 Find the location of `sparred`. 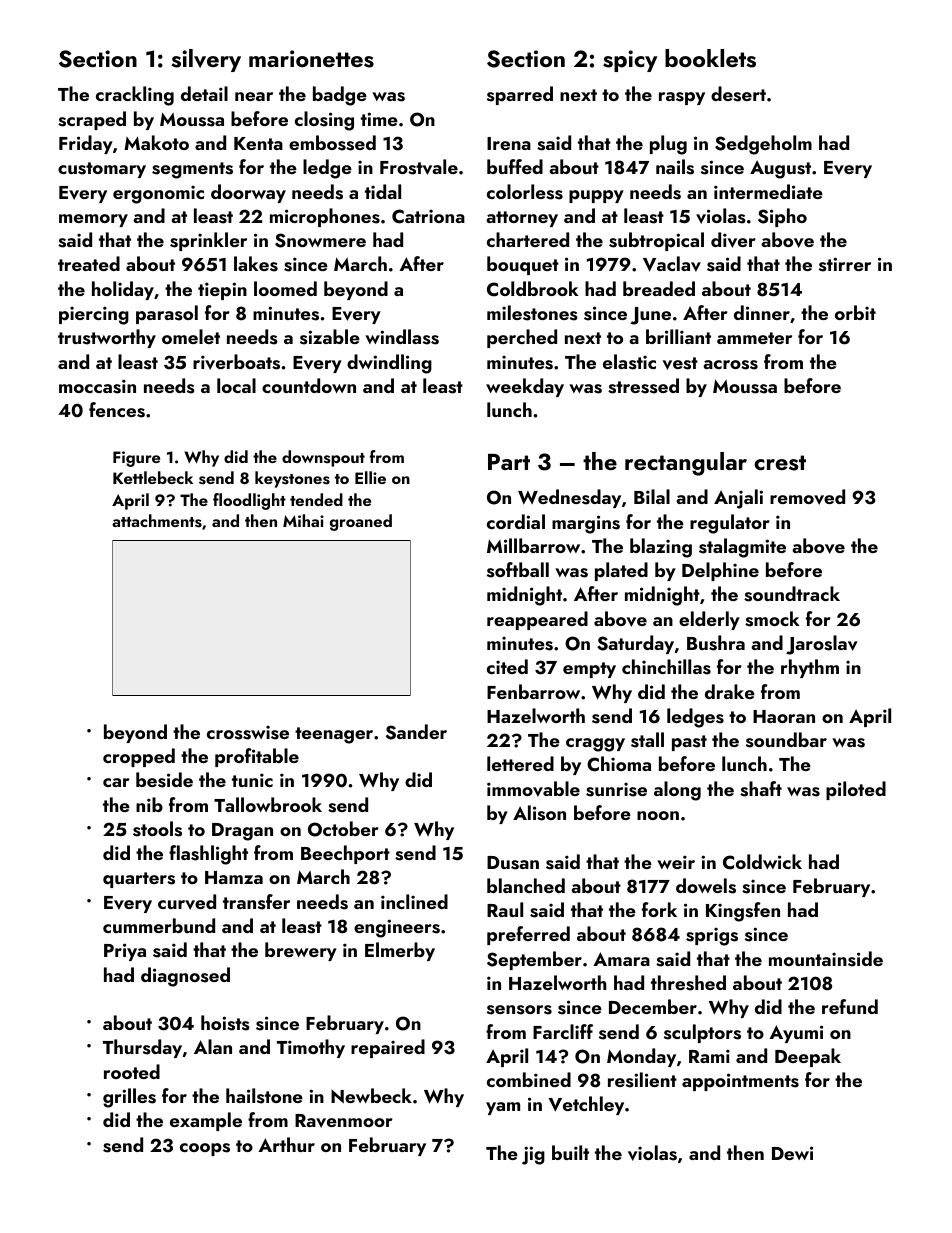

sparred is located at coordinates (520, 95).
